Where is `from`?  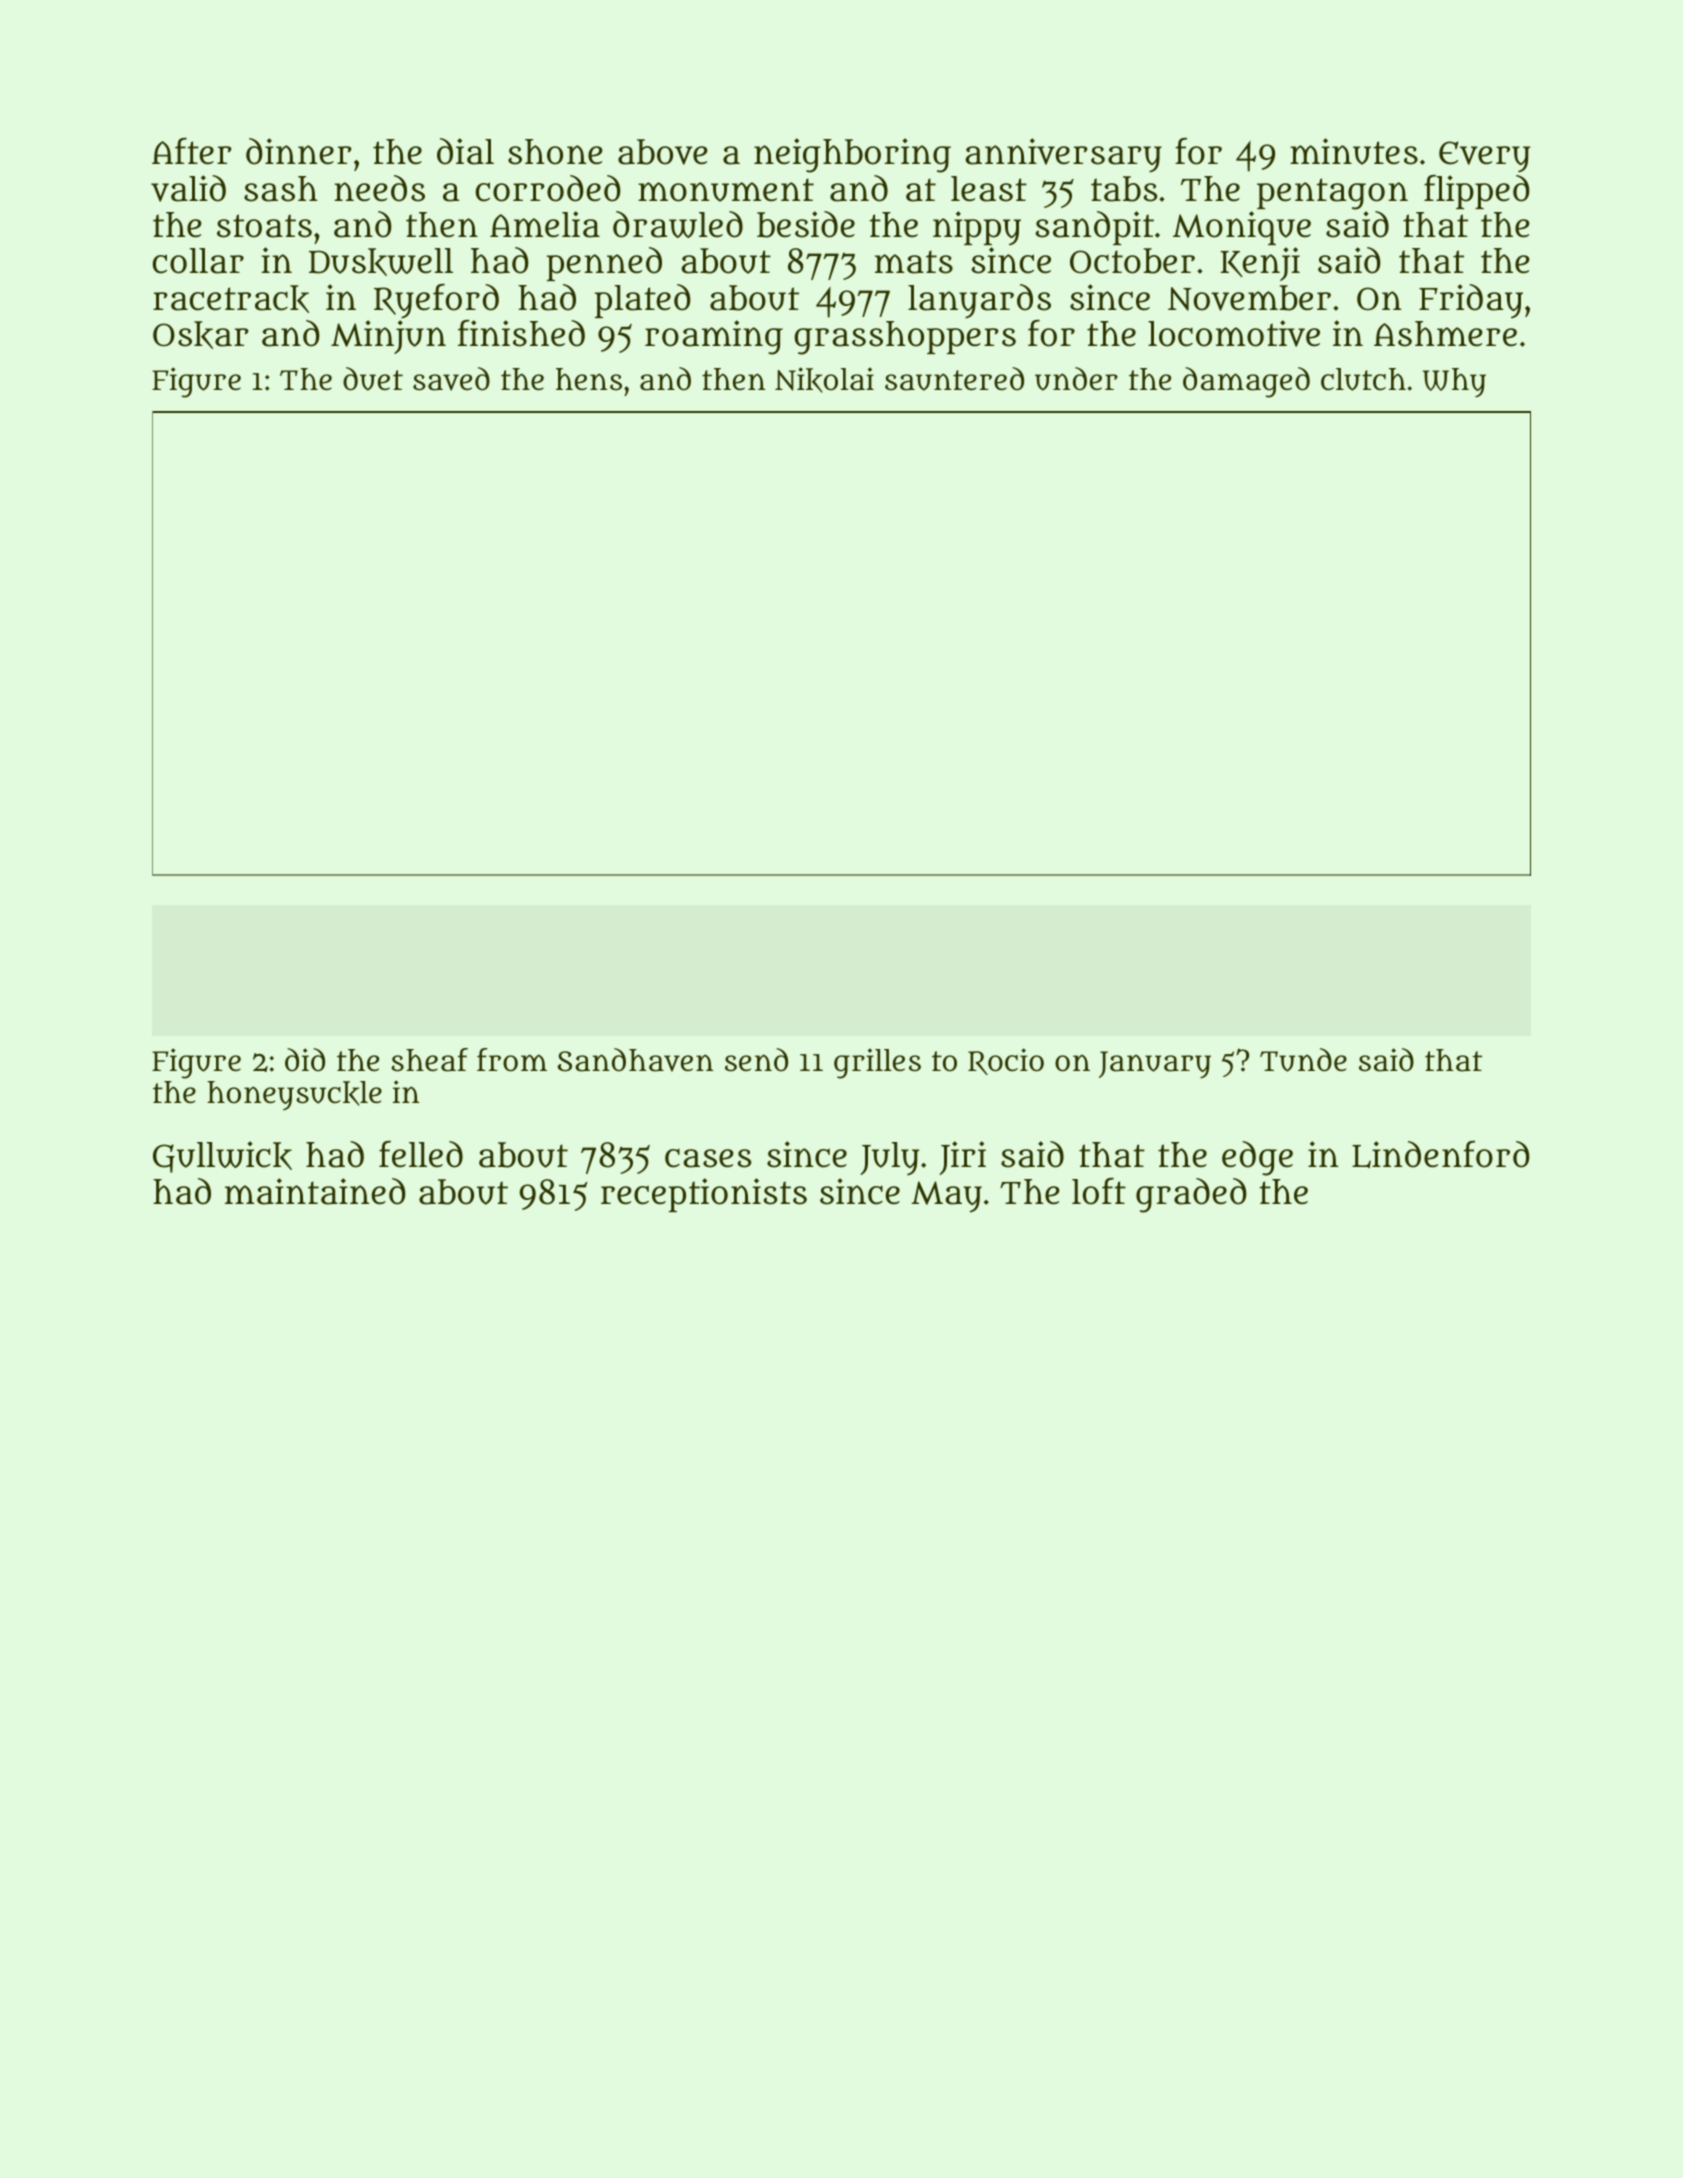 from is located at coordinates (512, 1060).
